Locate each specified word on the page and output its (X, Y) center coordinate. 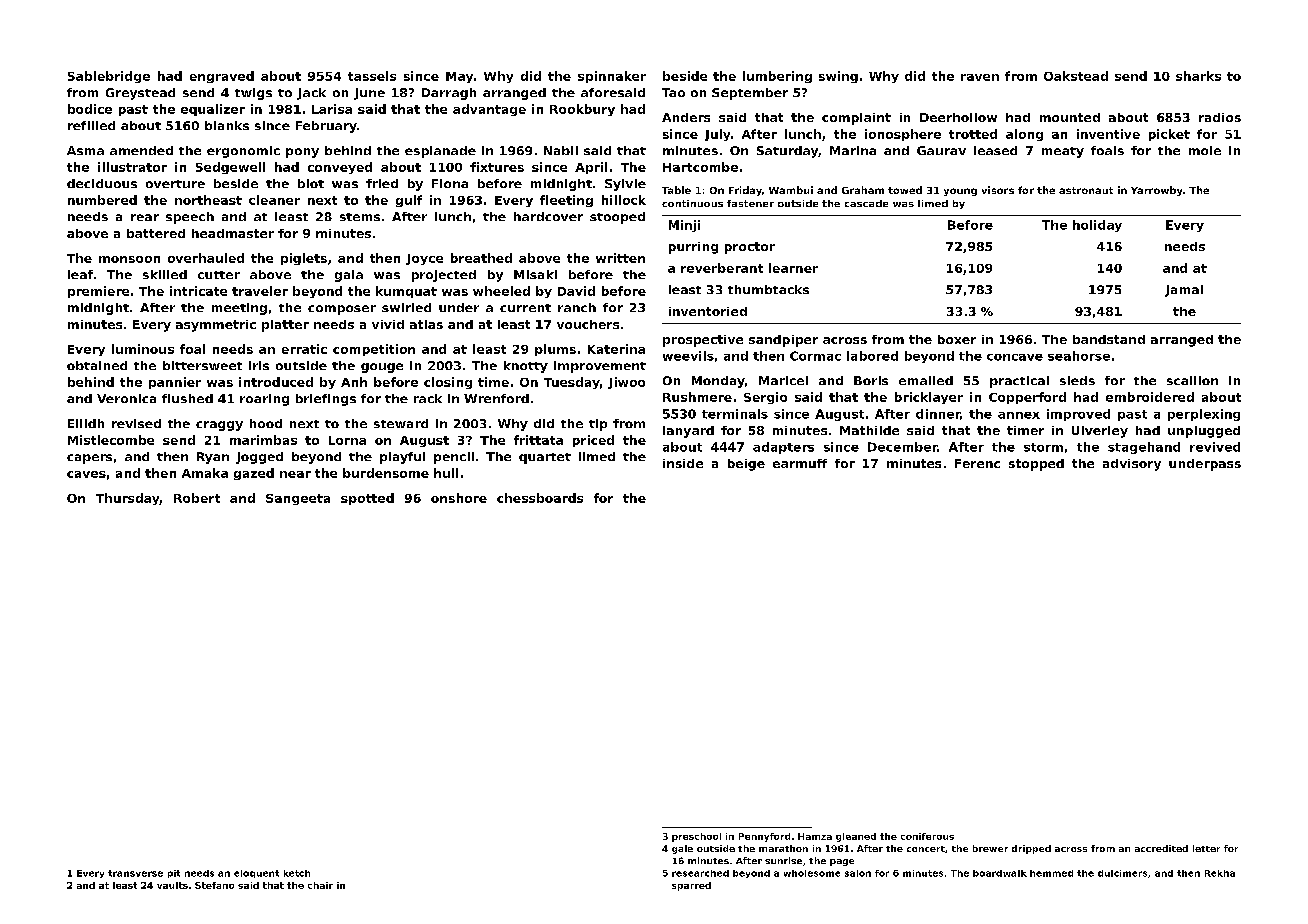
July (717, 135)
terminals (735, 414)
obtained (97, 365)
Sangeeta (298, 499)
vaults (172, 885)
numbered (102, 200)
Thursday (128, 499)
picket (1169, 135)
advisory (1132, 465)
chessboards (540, 498)
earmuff (800, 463)
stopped (1036, 465)
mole (1205, 150)
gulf (409, 201)
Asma (85, 150)
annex (1019, 415)
